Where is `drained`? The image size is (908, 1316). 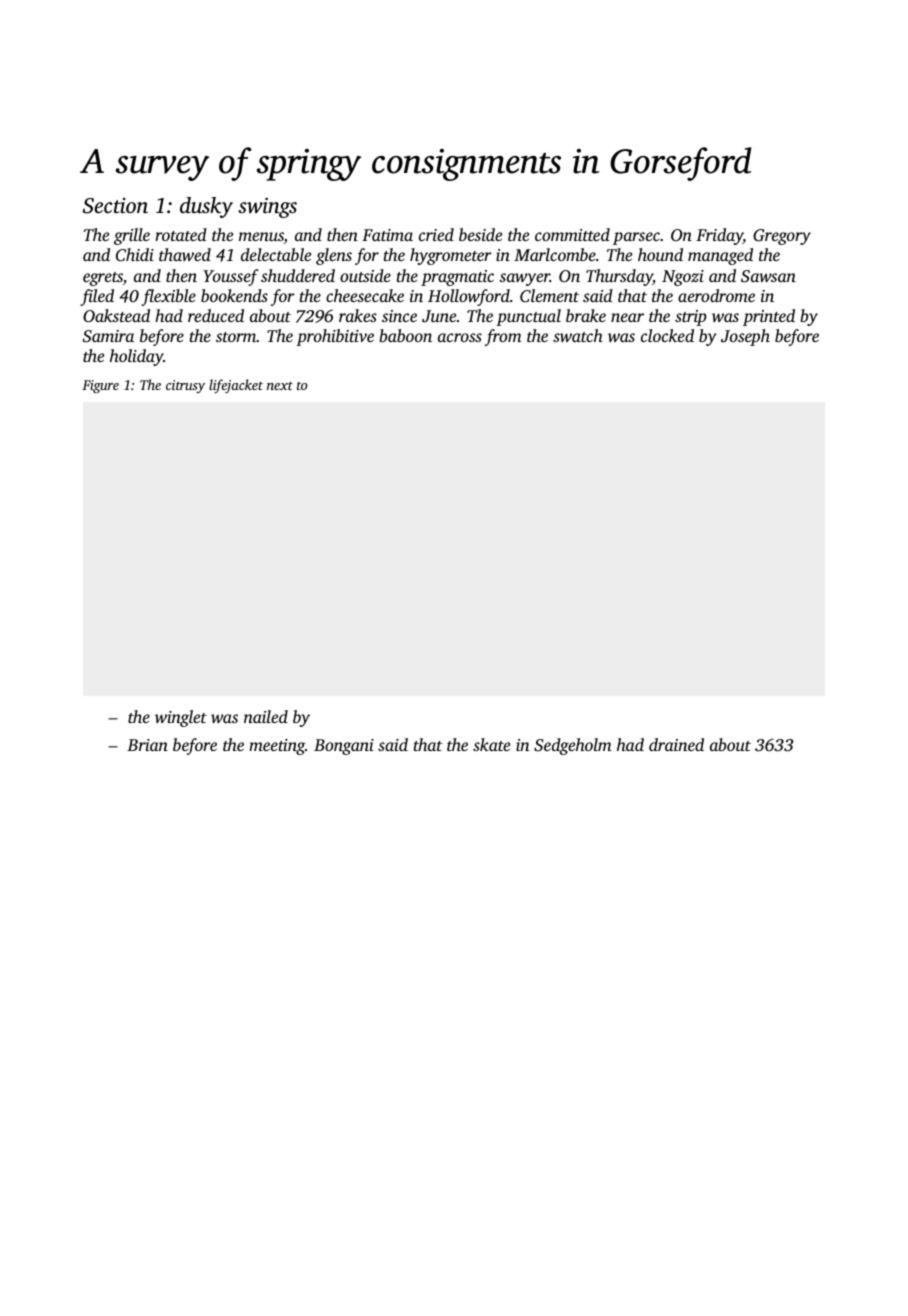
drained is located at coordinates (676, 744).
